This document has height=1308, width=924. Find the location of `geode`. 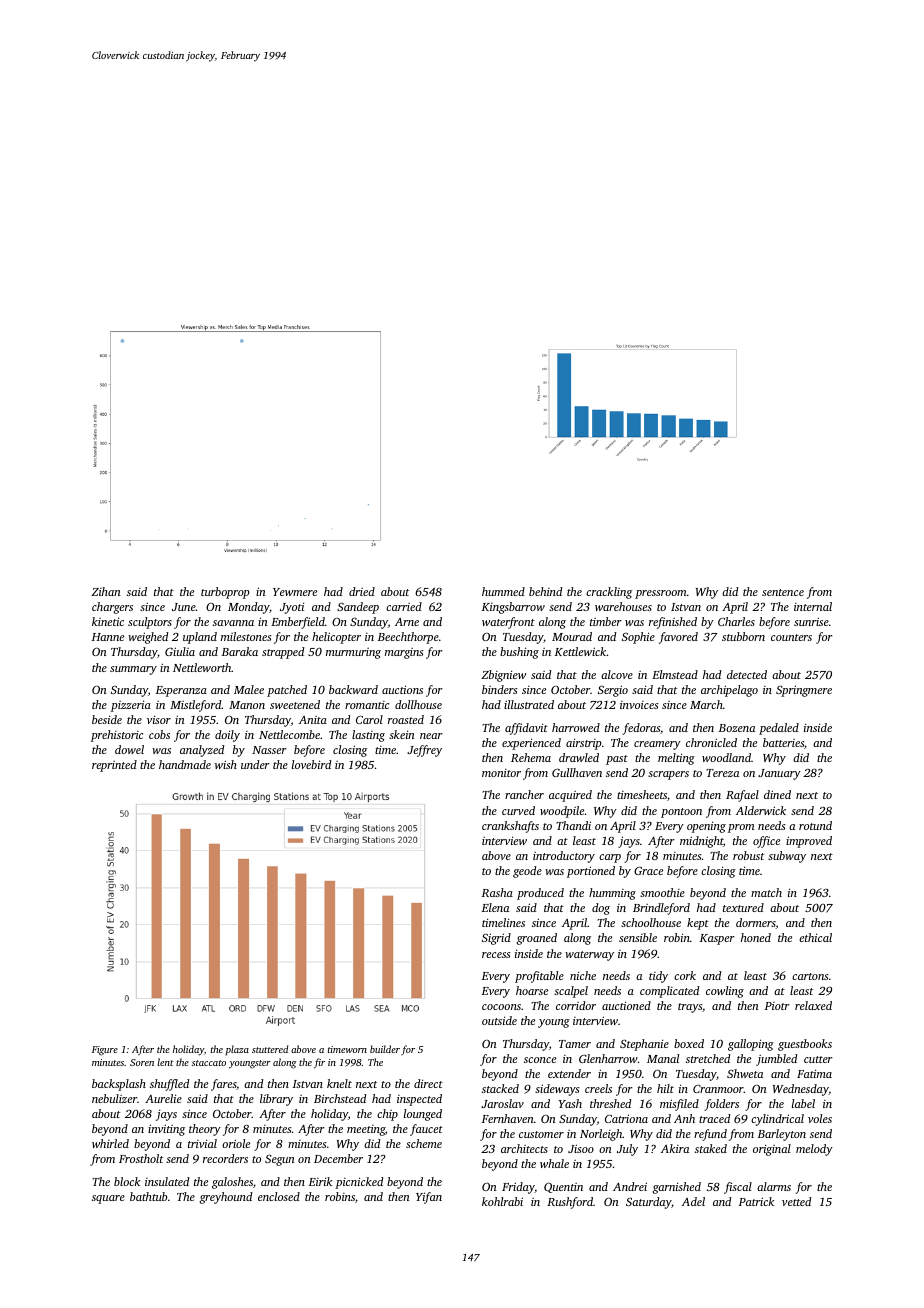

geode is located at coordinates (527, 872).
